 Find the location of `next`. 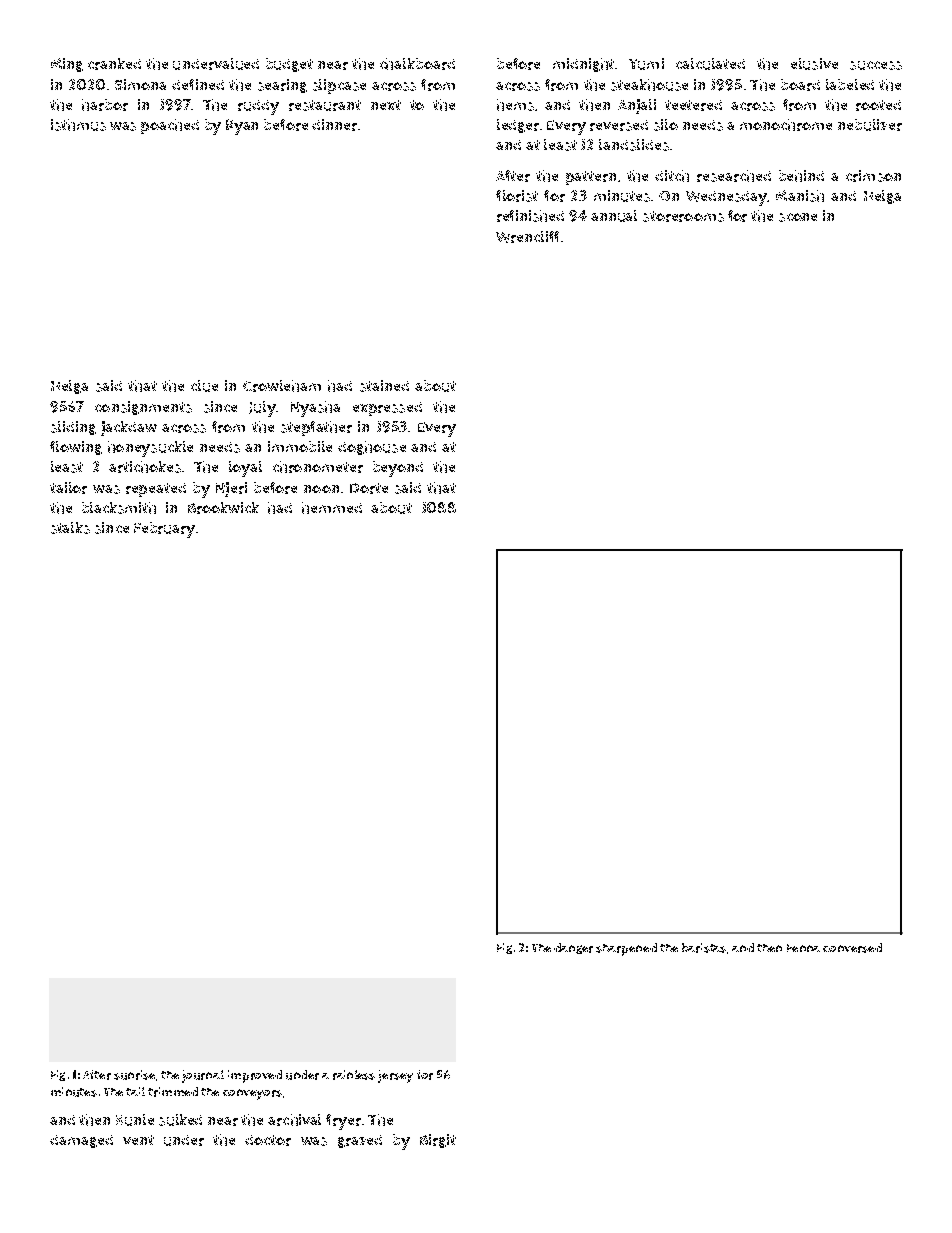

next is located at coordinates (386, 105).
